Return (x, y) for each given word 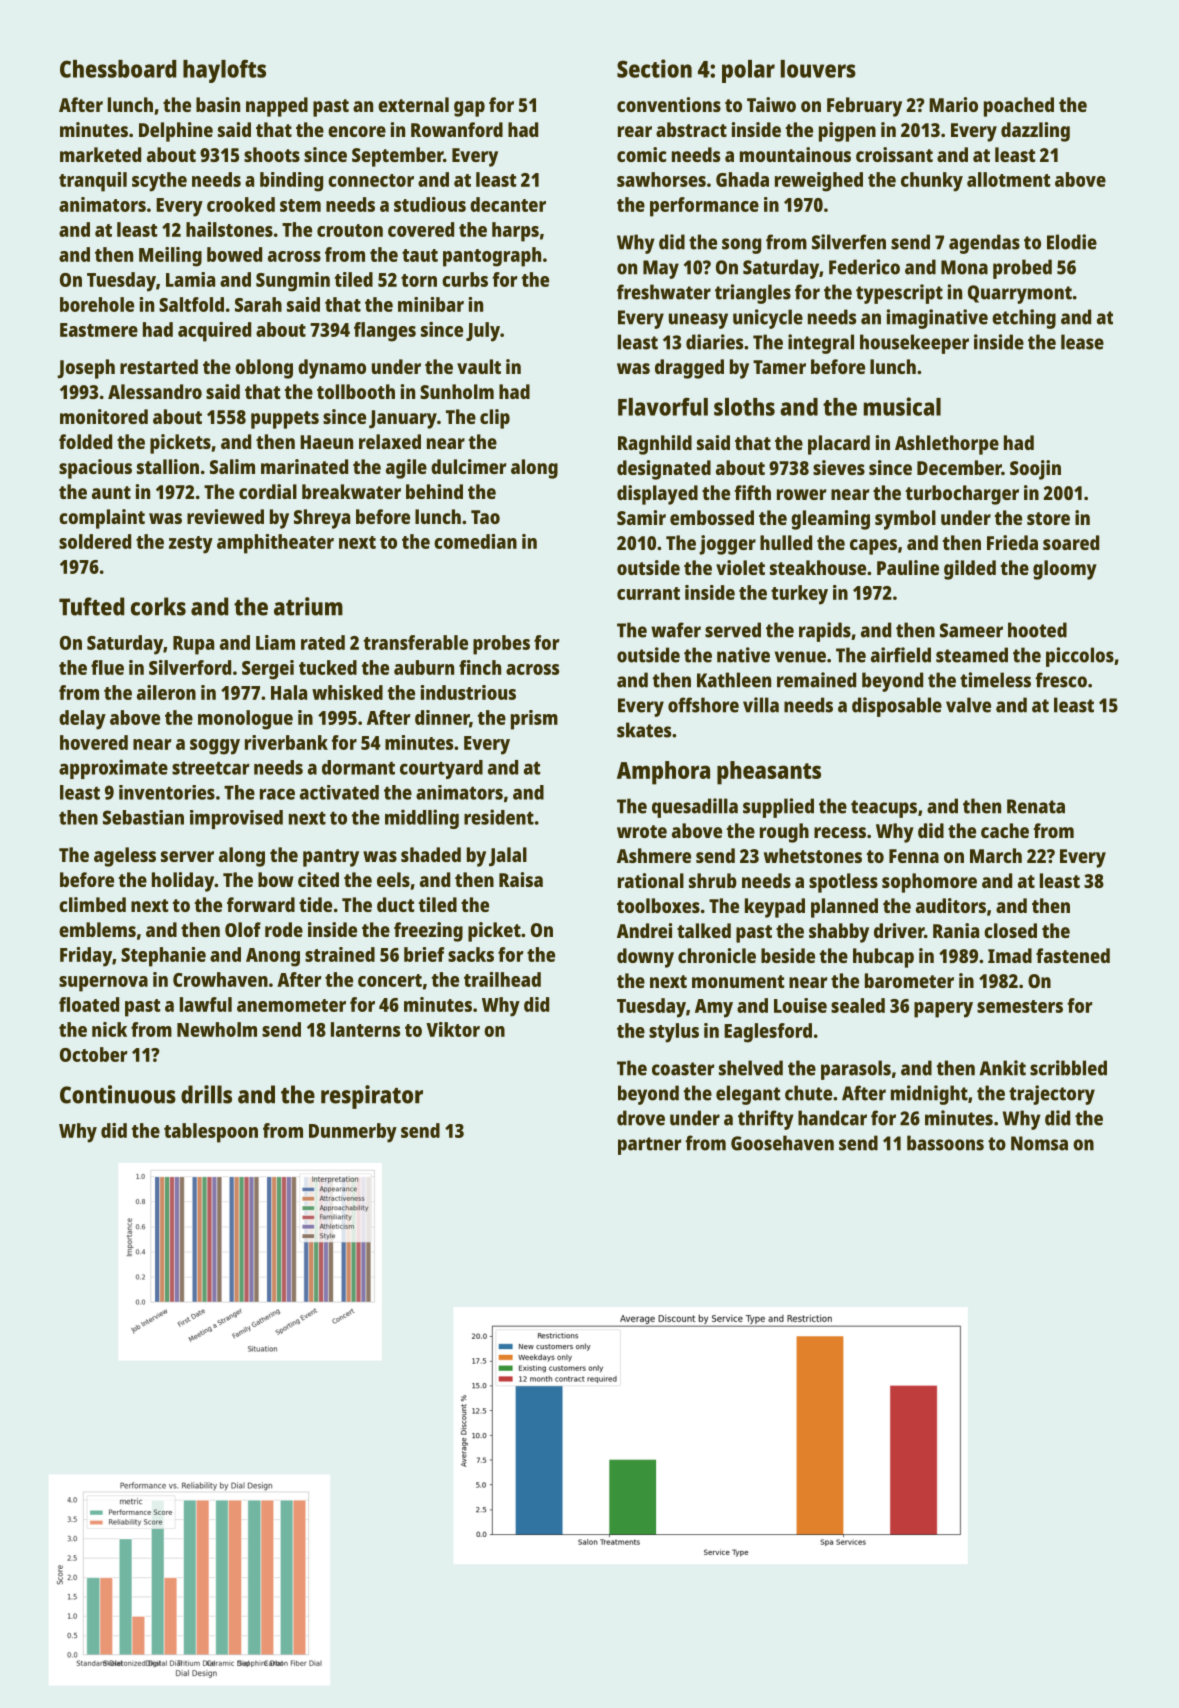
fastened (1073, 955)
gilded (970, 570)
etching (1024, 319)
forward (261, 904)
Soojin (1035, 470)
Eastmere (99, 330)
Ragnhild (655, 445)
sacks (471, 954)
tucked (328, 667)
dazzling (1035, 132)
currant (648, 593)
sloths (744, 407)
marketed (100, 154)
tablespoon (211, 1133)
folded (85, 441)
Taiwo (771, 104)
